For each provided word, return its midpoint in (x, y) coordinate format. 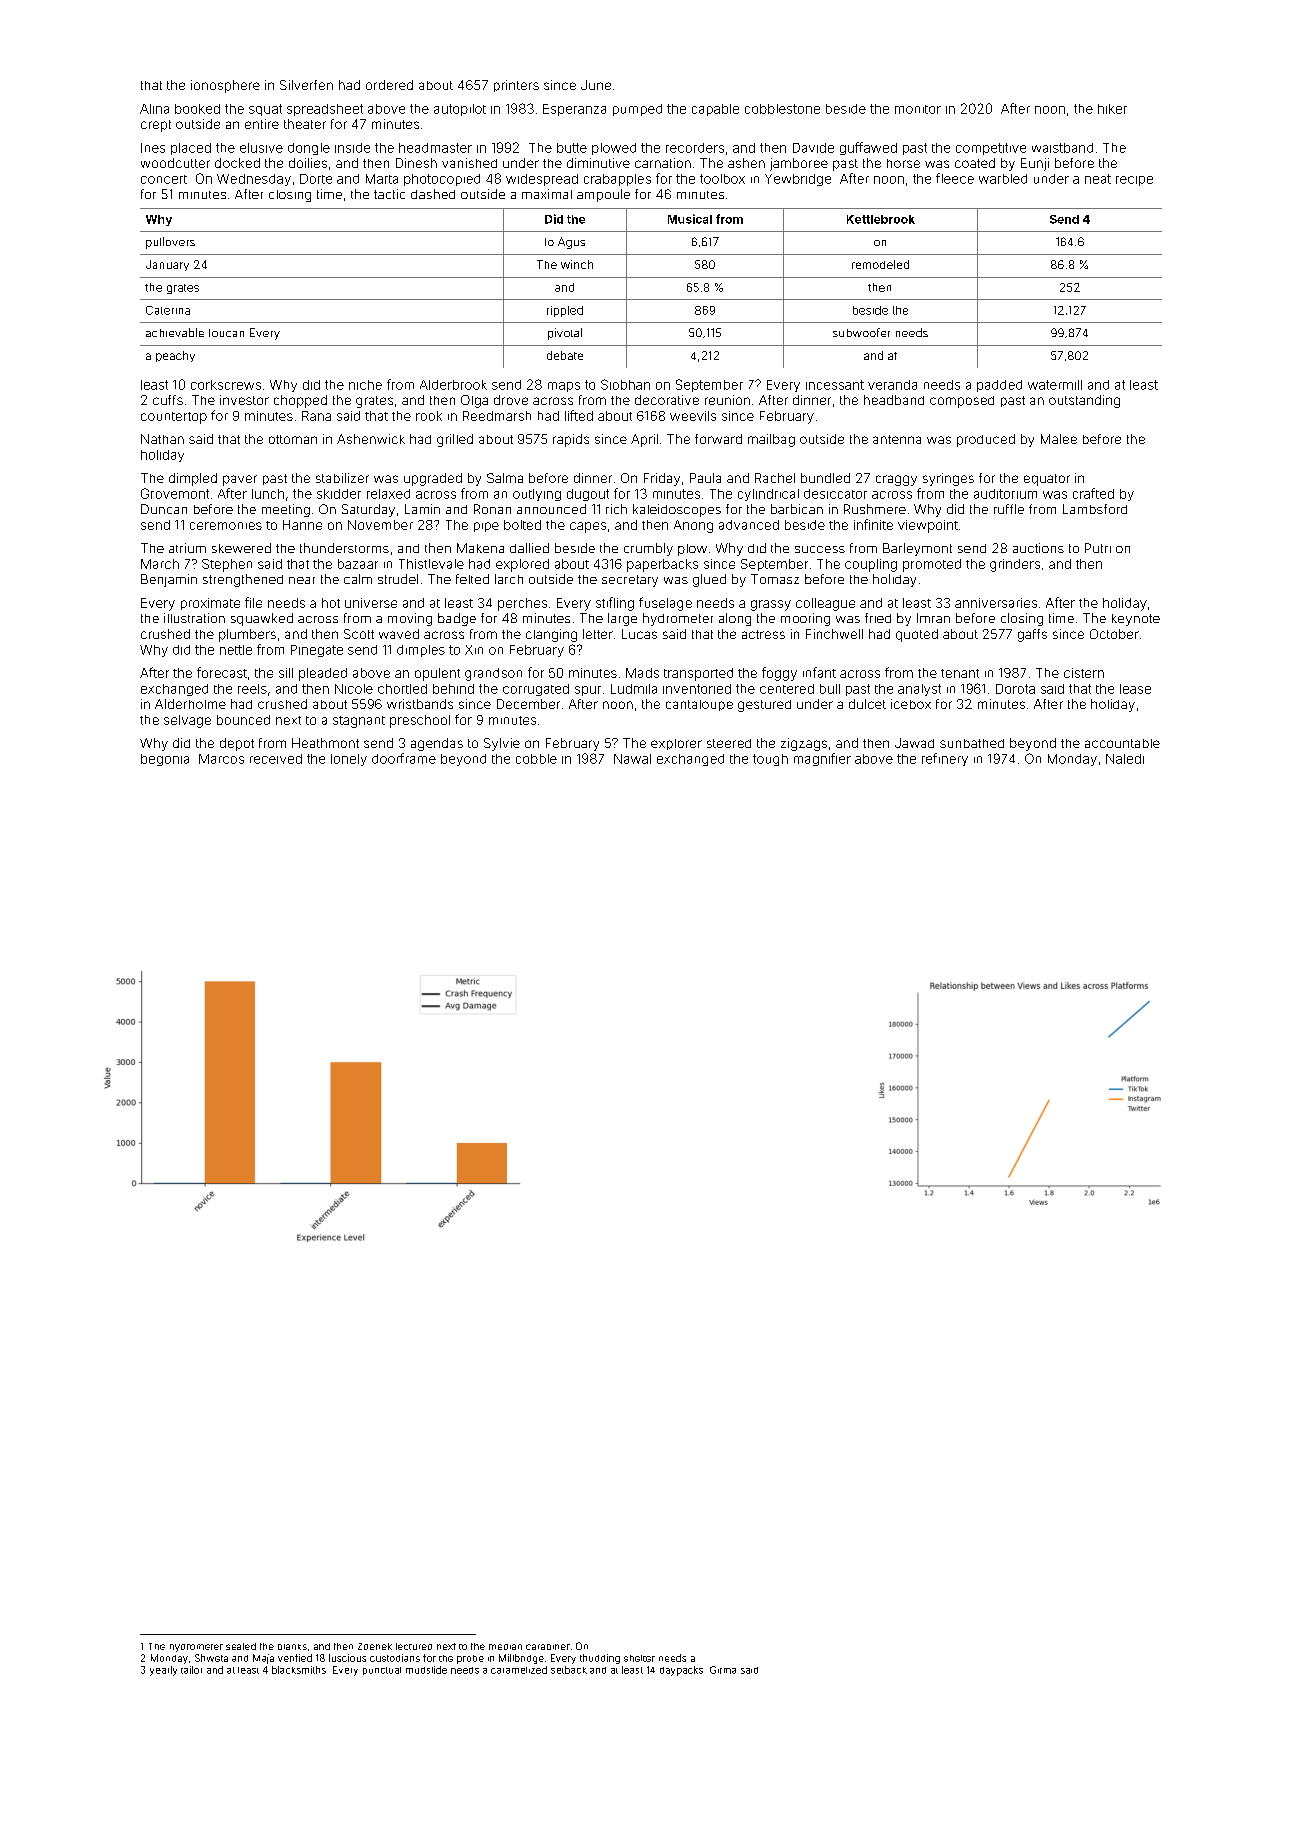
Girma (723, 1670)
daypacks (681, 1671)
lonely (349, 760)
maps (564, 387)
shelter (639, 1658)
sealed (241, 1646)
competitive (991, 149)
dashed (433, 194)
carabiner (548, 1647)
